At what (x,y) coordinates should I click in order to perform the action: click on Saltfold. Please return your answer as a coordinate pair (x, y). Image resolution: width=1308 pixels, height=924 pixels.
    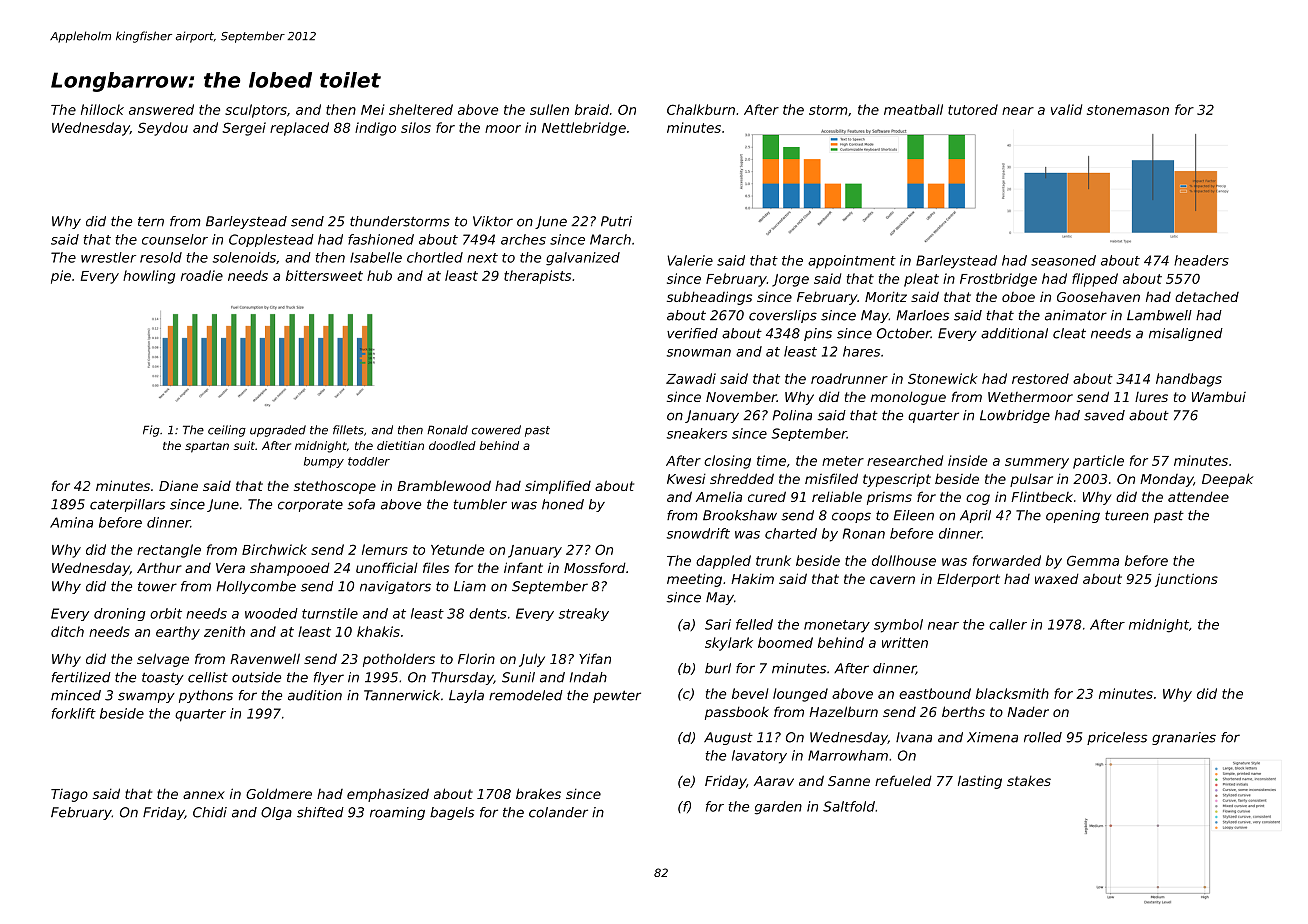
    Looking at the image, I should click on (849, 806).
